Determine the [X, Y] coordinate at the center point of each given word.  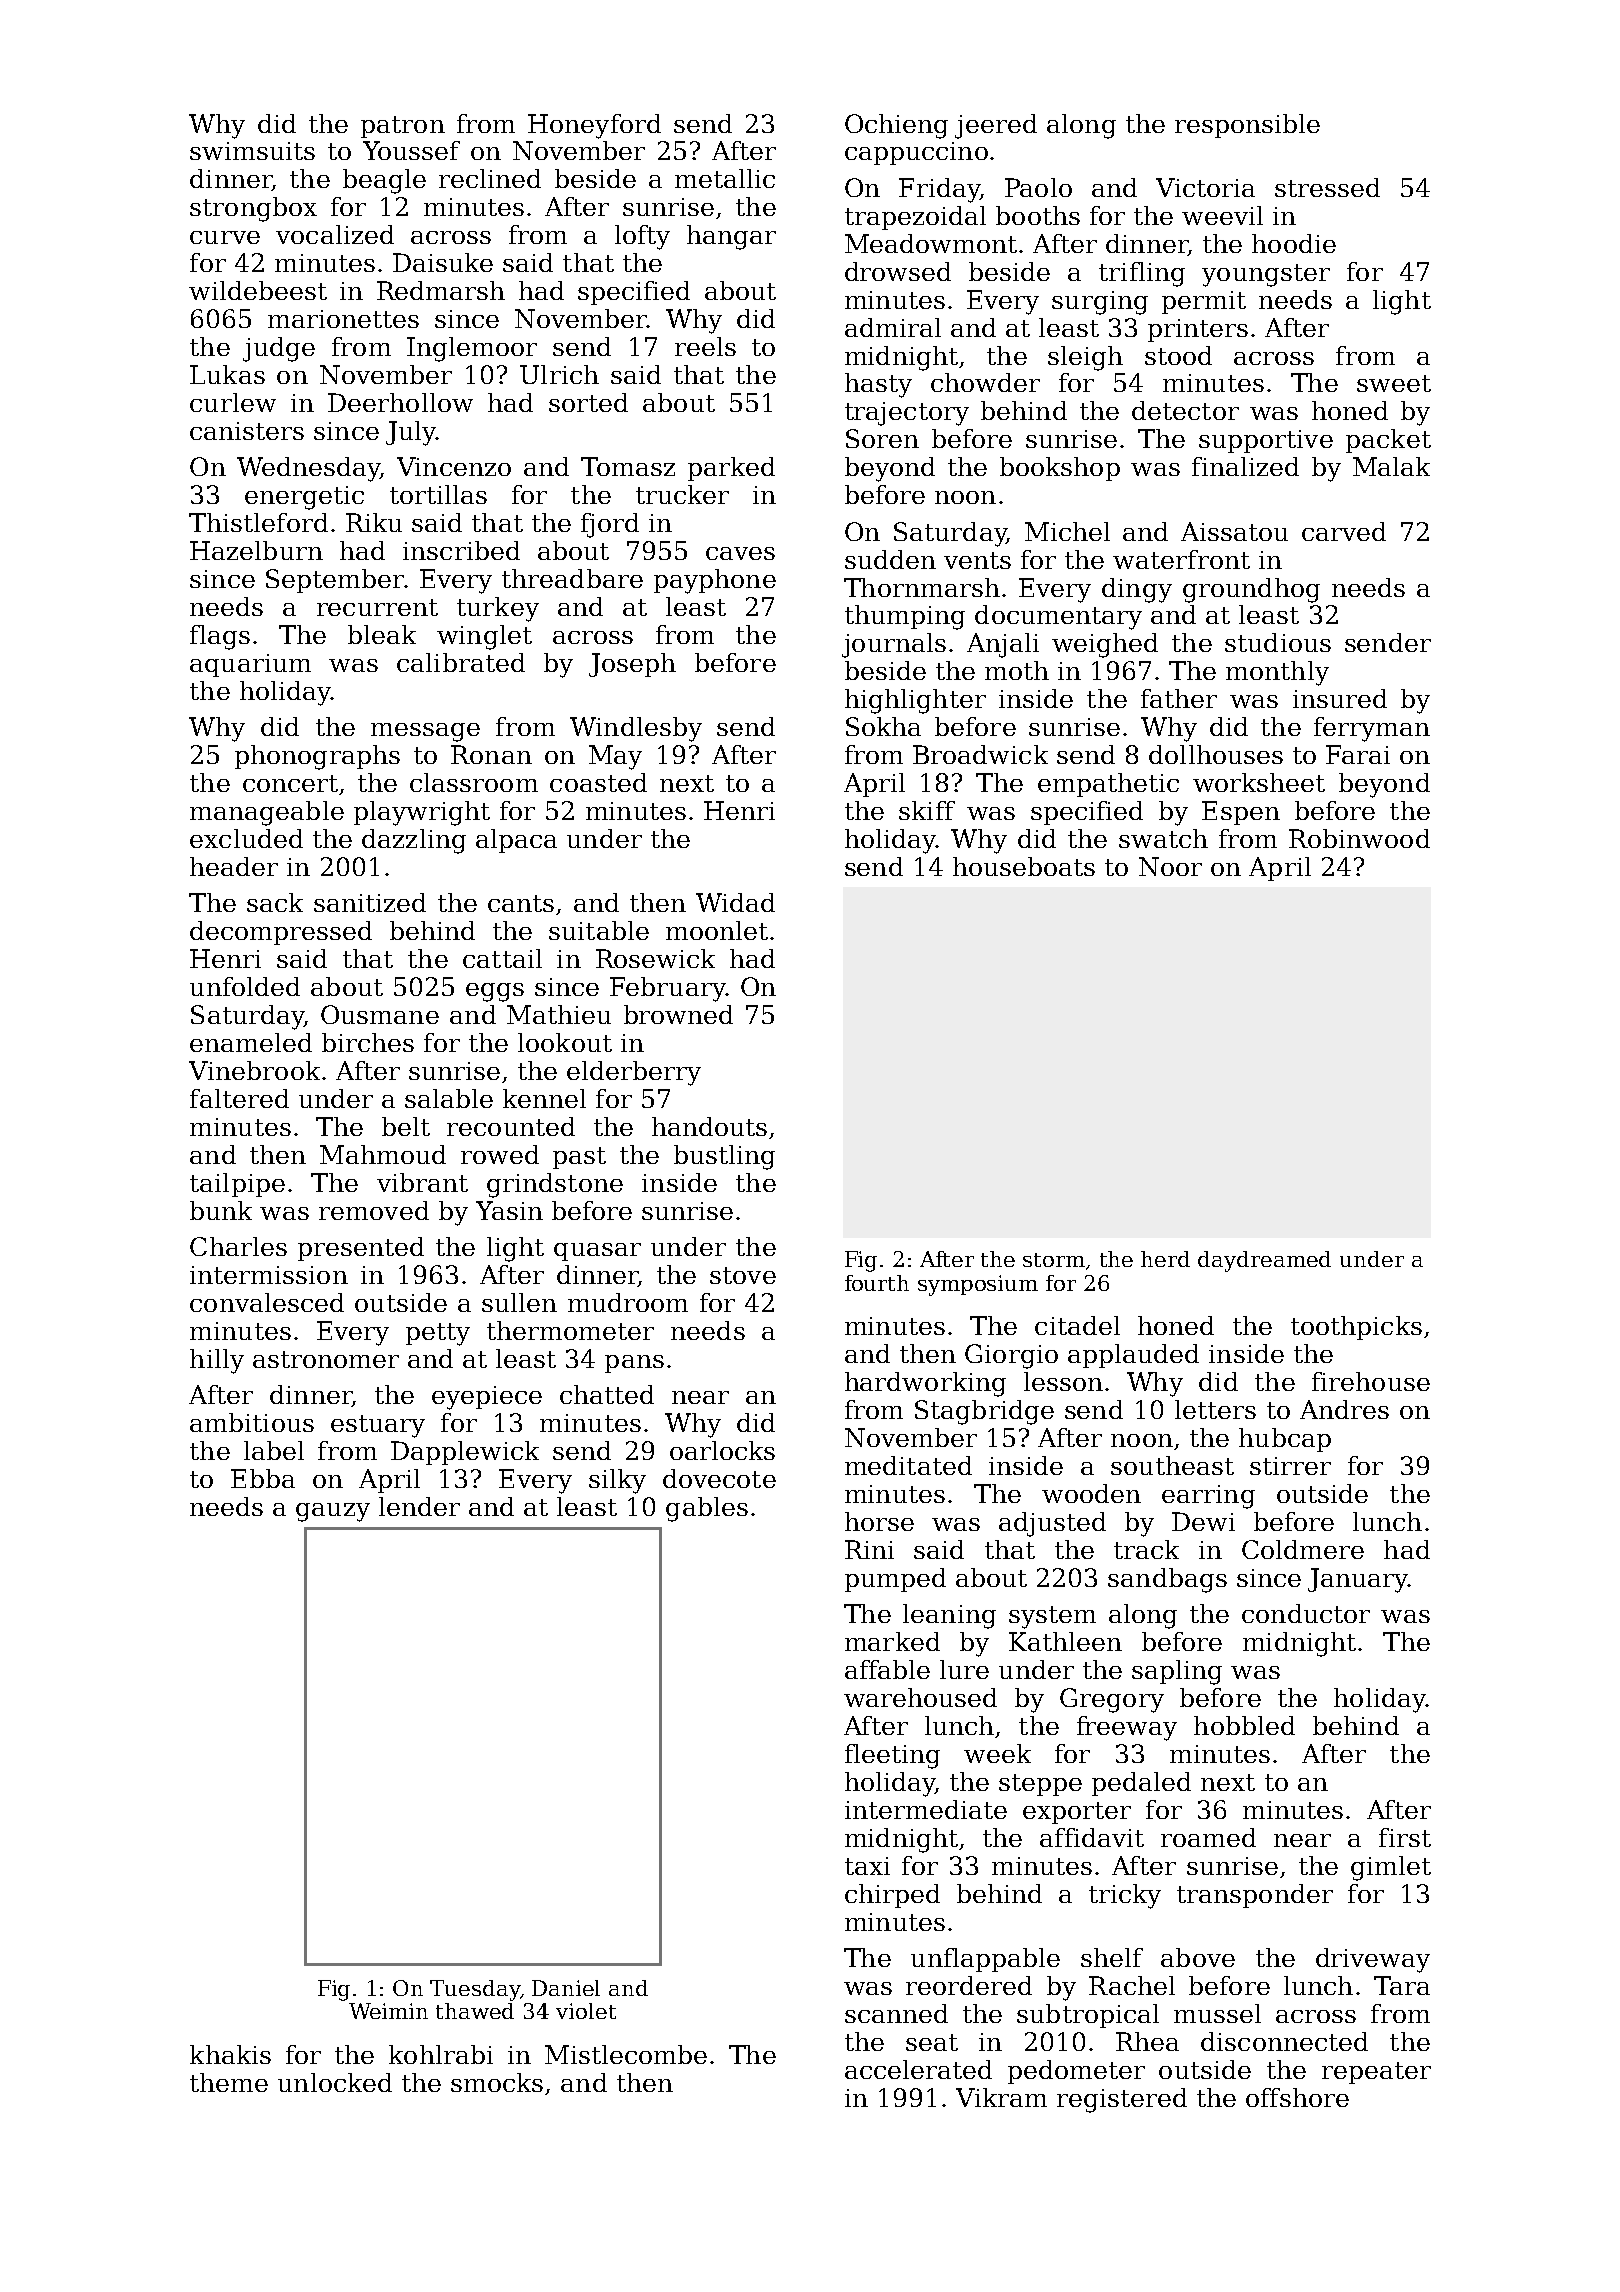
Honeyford [594, 126]
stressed [1327, 187]
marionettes [343, 319]
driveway [1373, 1960]
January [1358, 1580]
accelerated [918, 2069]
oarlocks [722, 1450]
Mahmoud [383, 1154]
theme [229, 2082]
